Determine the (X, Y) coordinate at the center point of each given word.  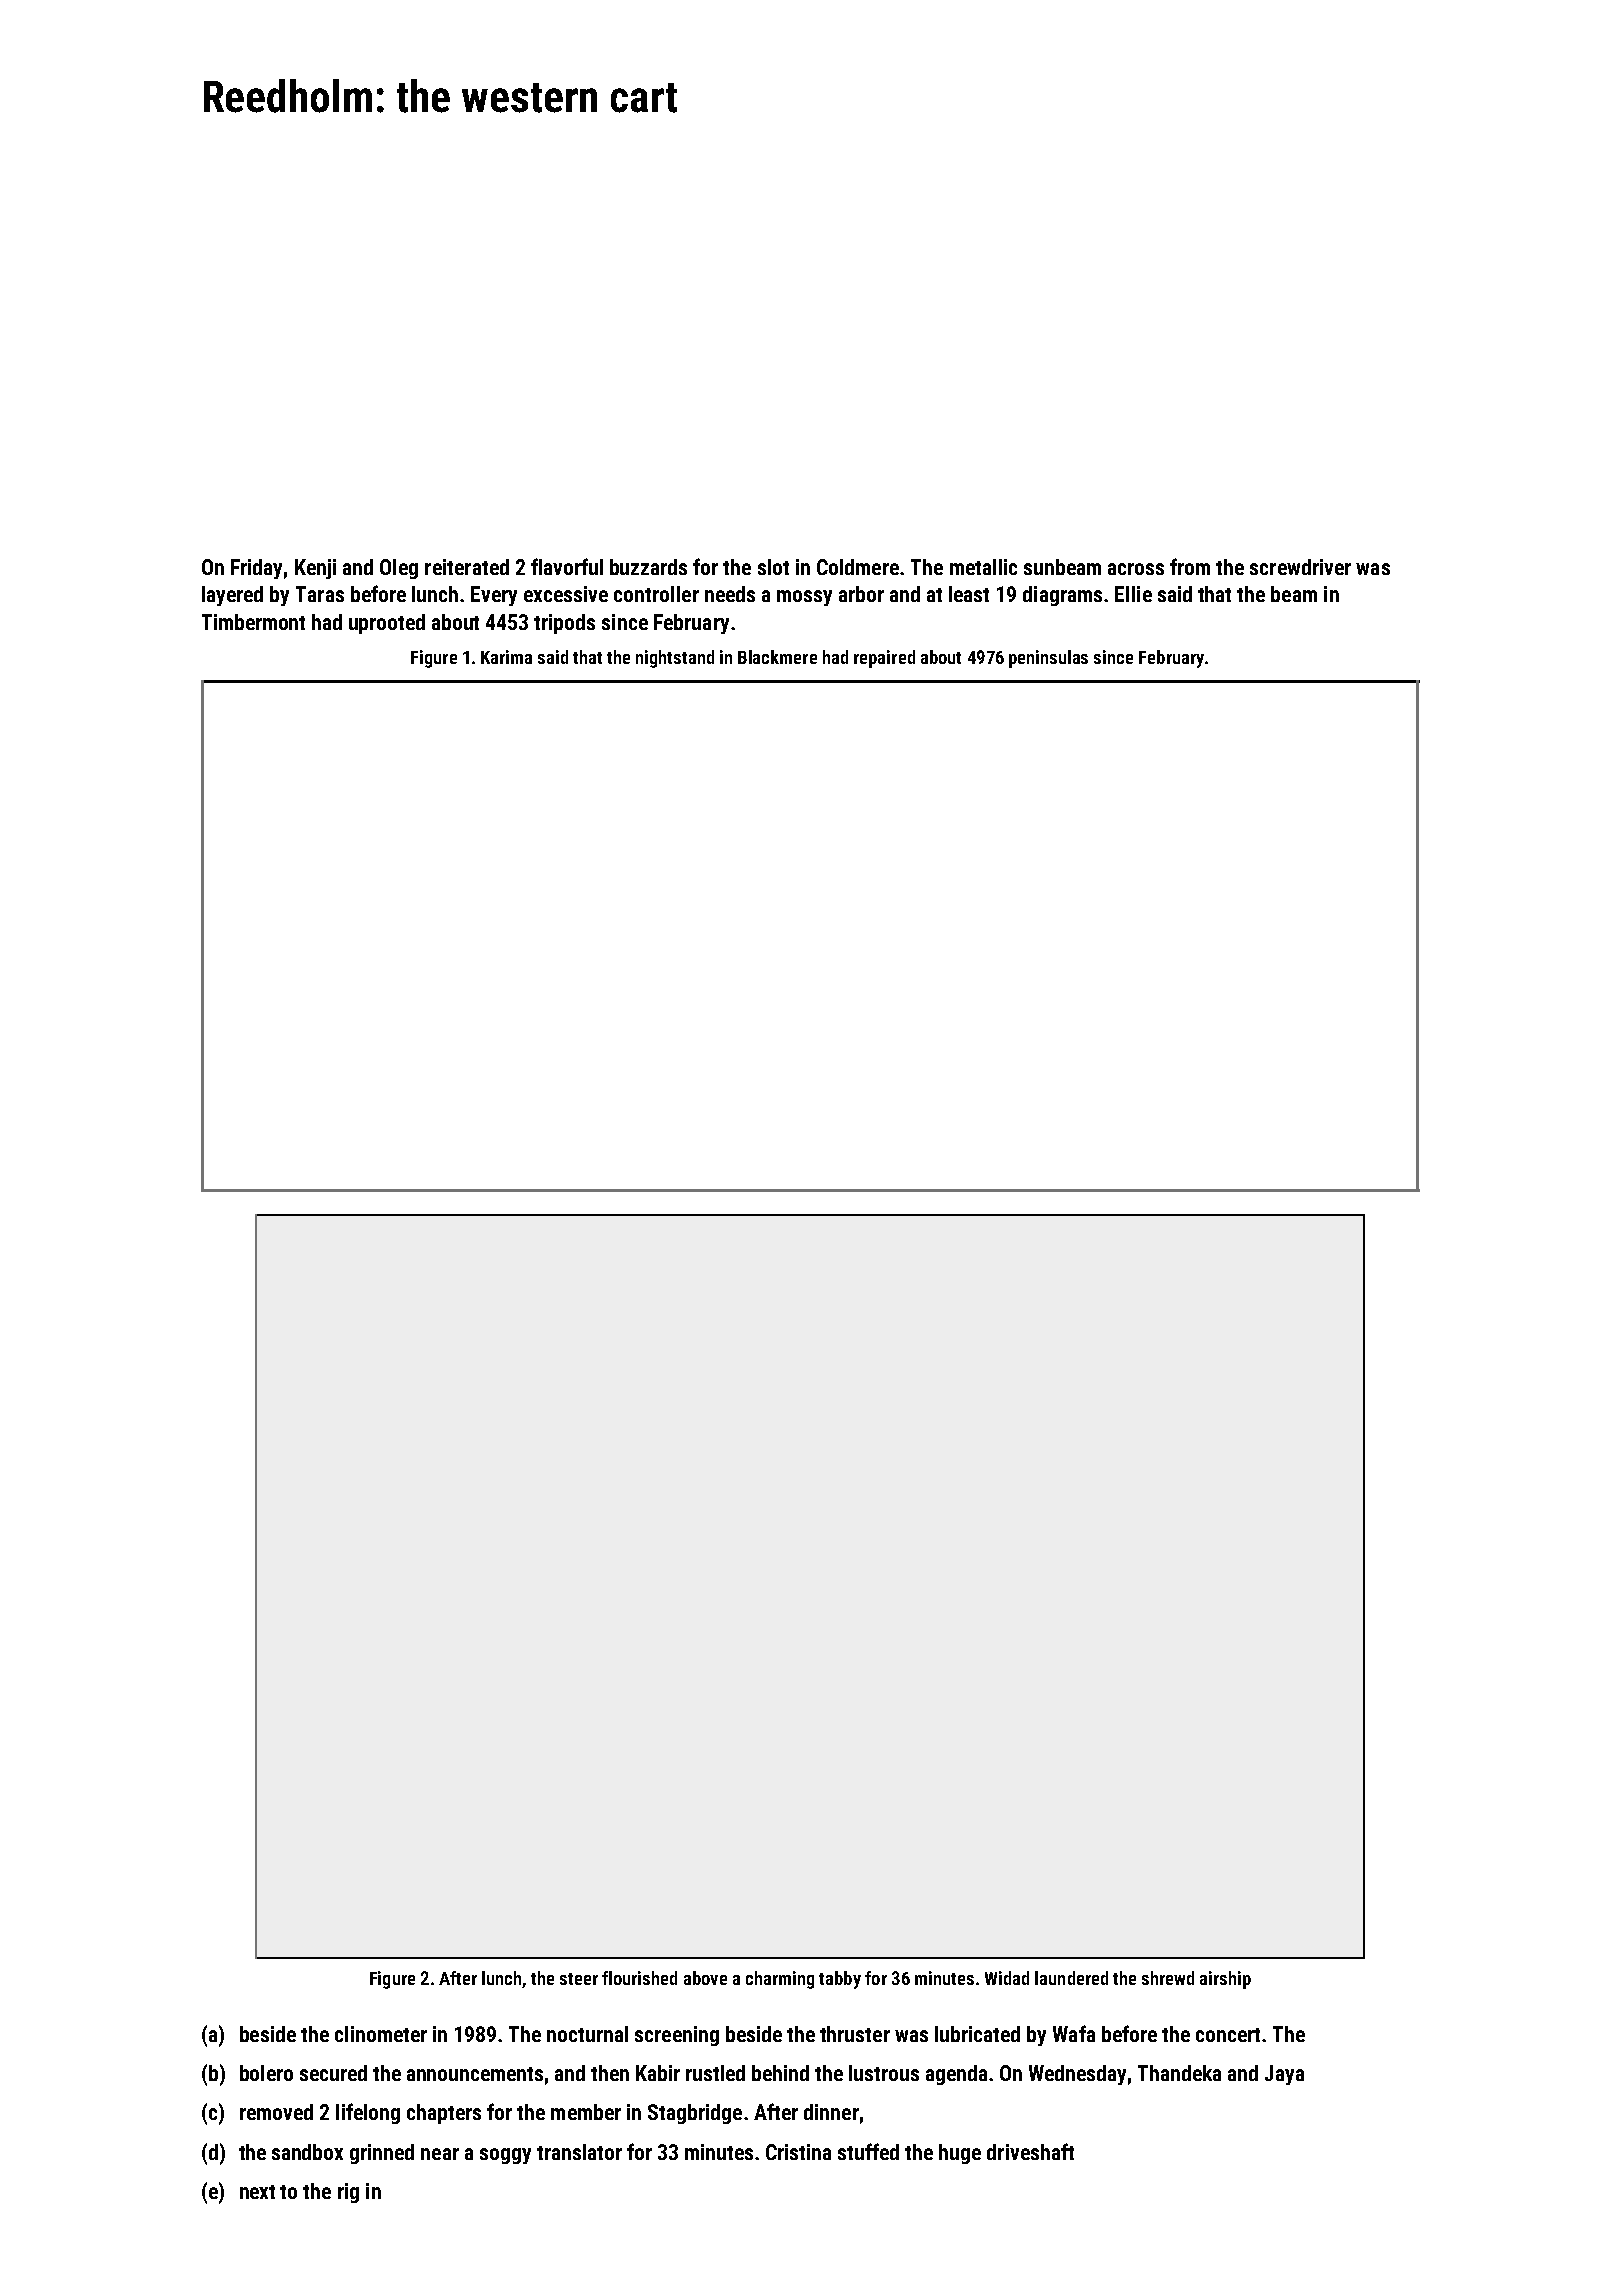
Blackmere (777, 657)
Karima (506, 657)
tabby (840, 1980)
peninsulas (1048, 659)
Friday (256, 569)
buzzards (648, 567)
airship (1225, 1980)
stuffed (868, 2151)
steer (579, 1979)
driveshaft (1030, 2151)
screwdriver (1300, 567)
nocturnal (587, 2034)
